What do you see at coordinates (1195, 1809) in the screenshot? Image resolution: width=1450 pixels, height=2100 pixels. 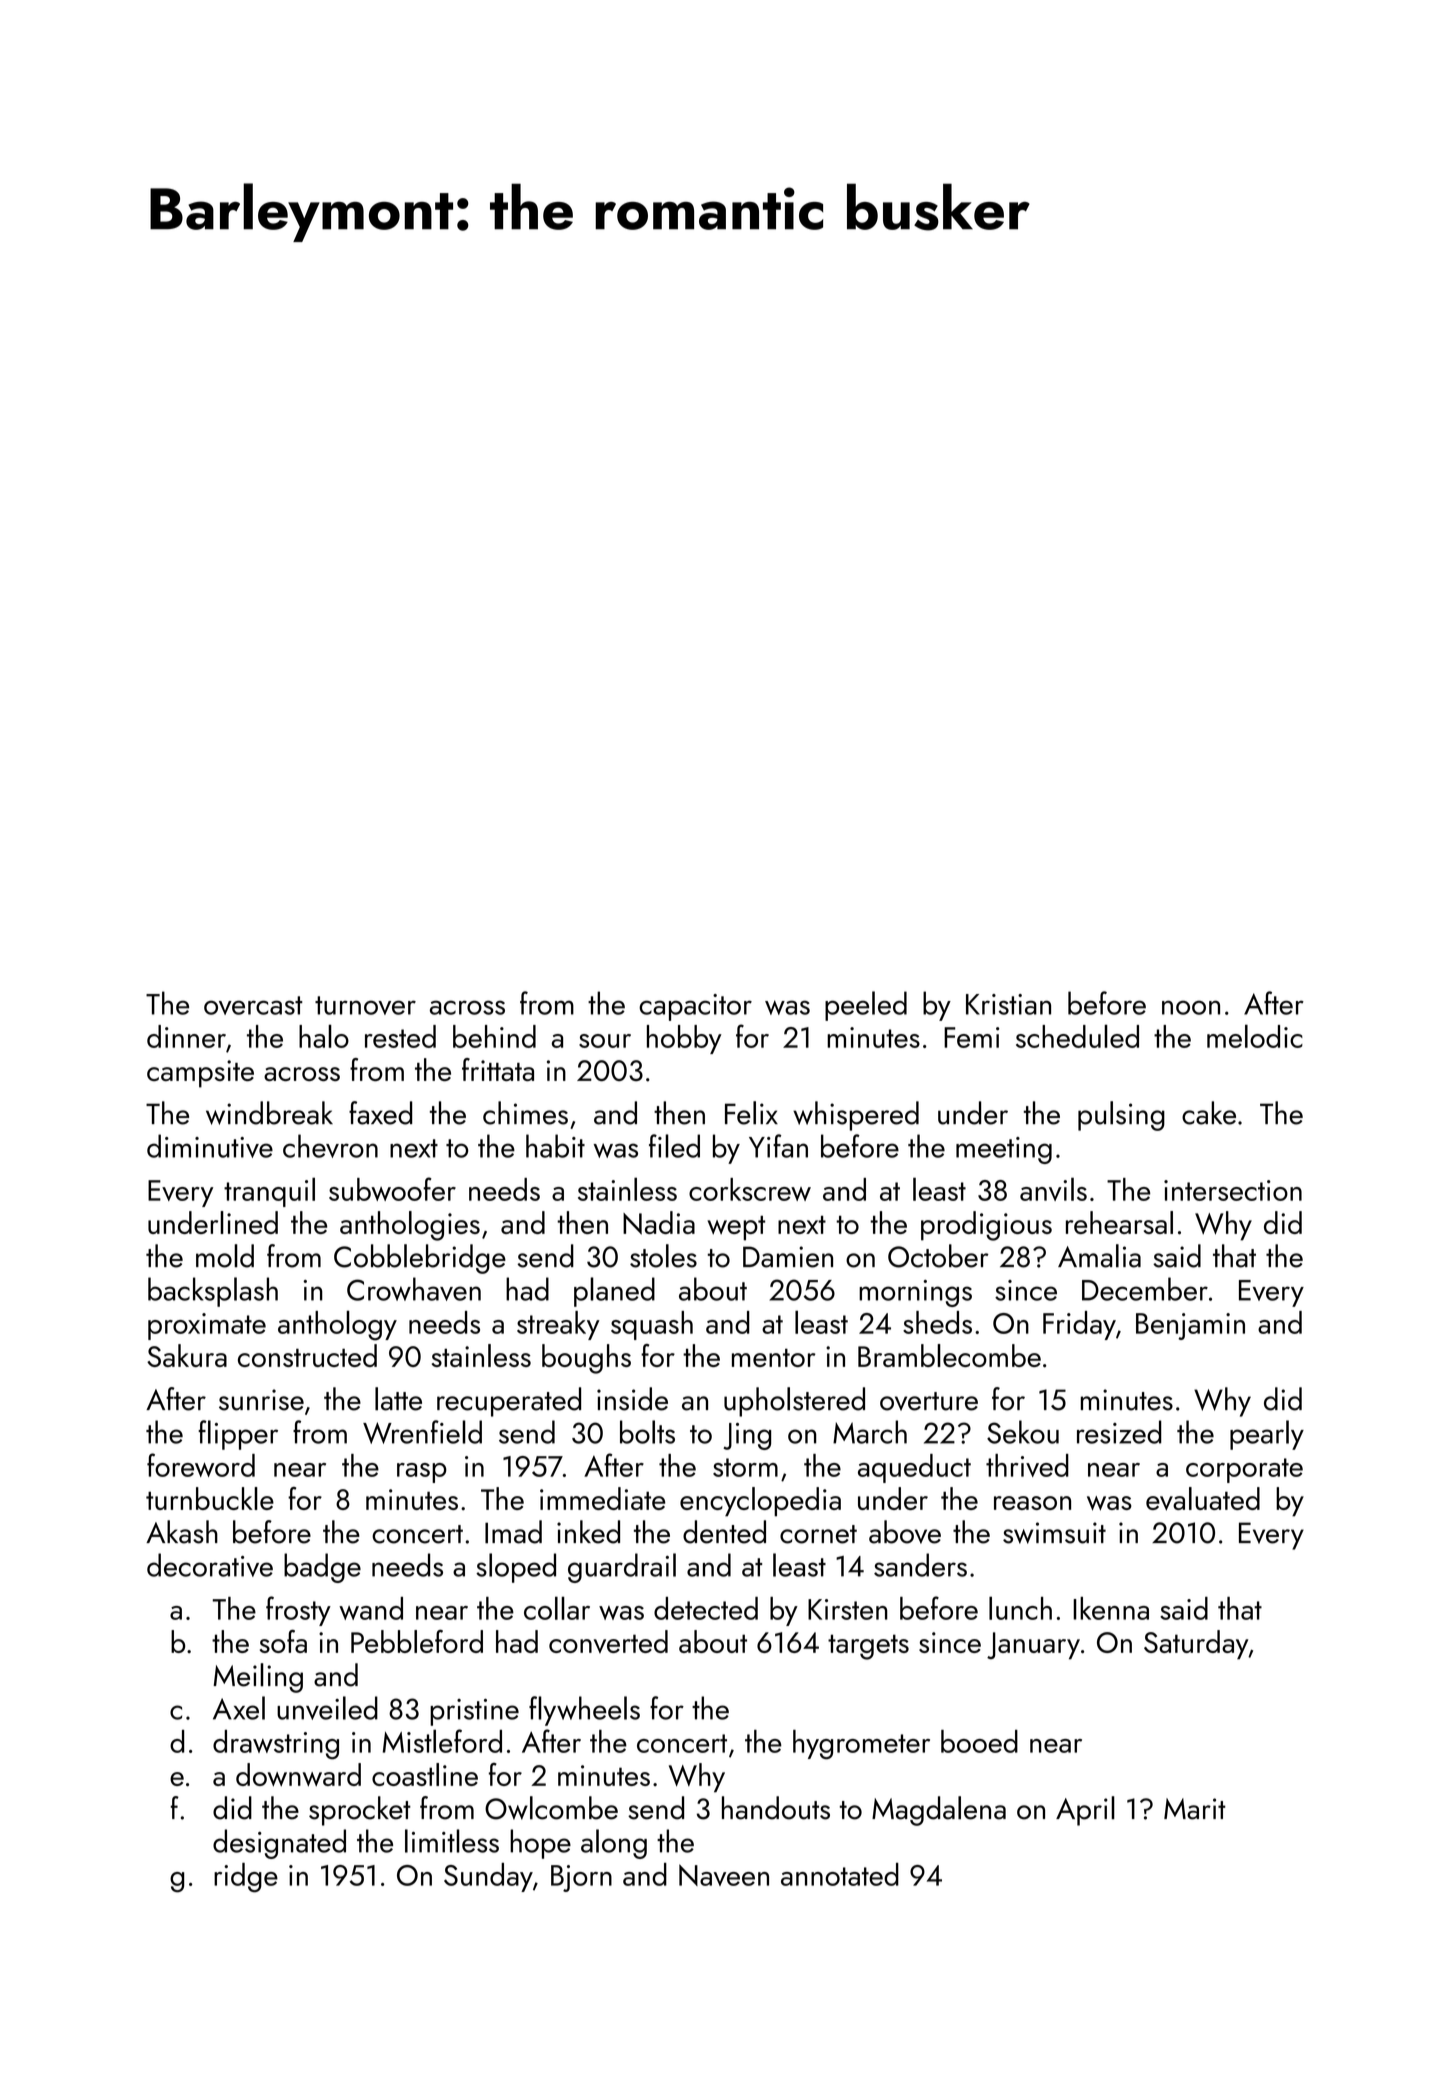 I see `Marit` at bounding box center [1195, 1809].
